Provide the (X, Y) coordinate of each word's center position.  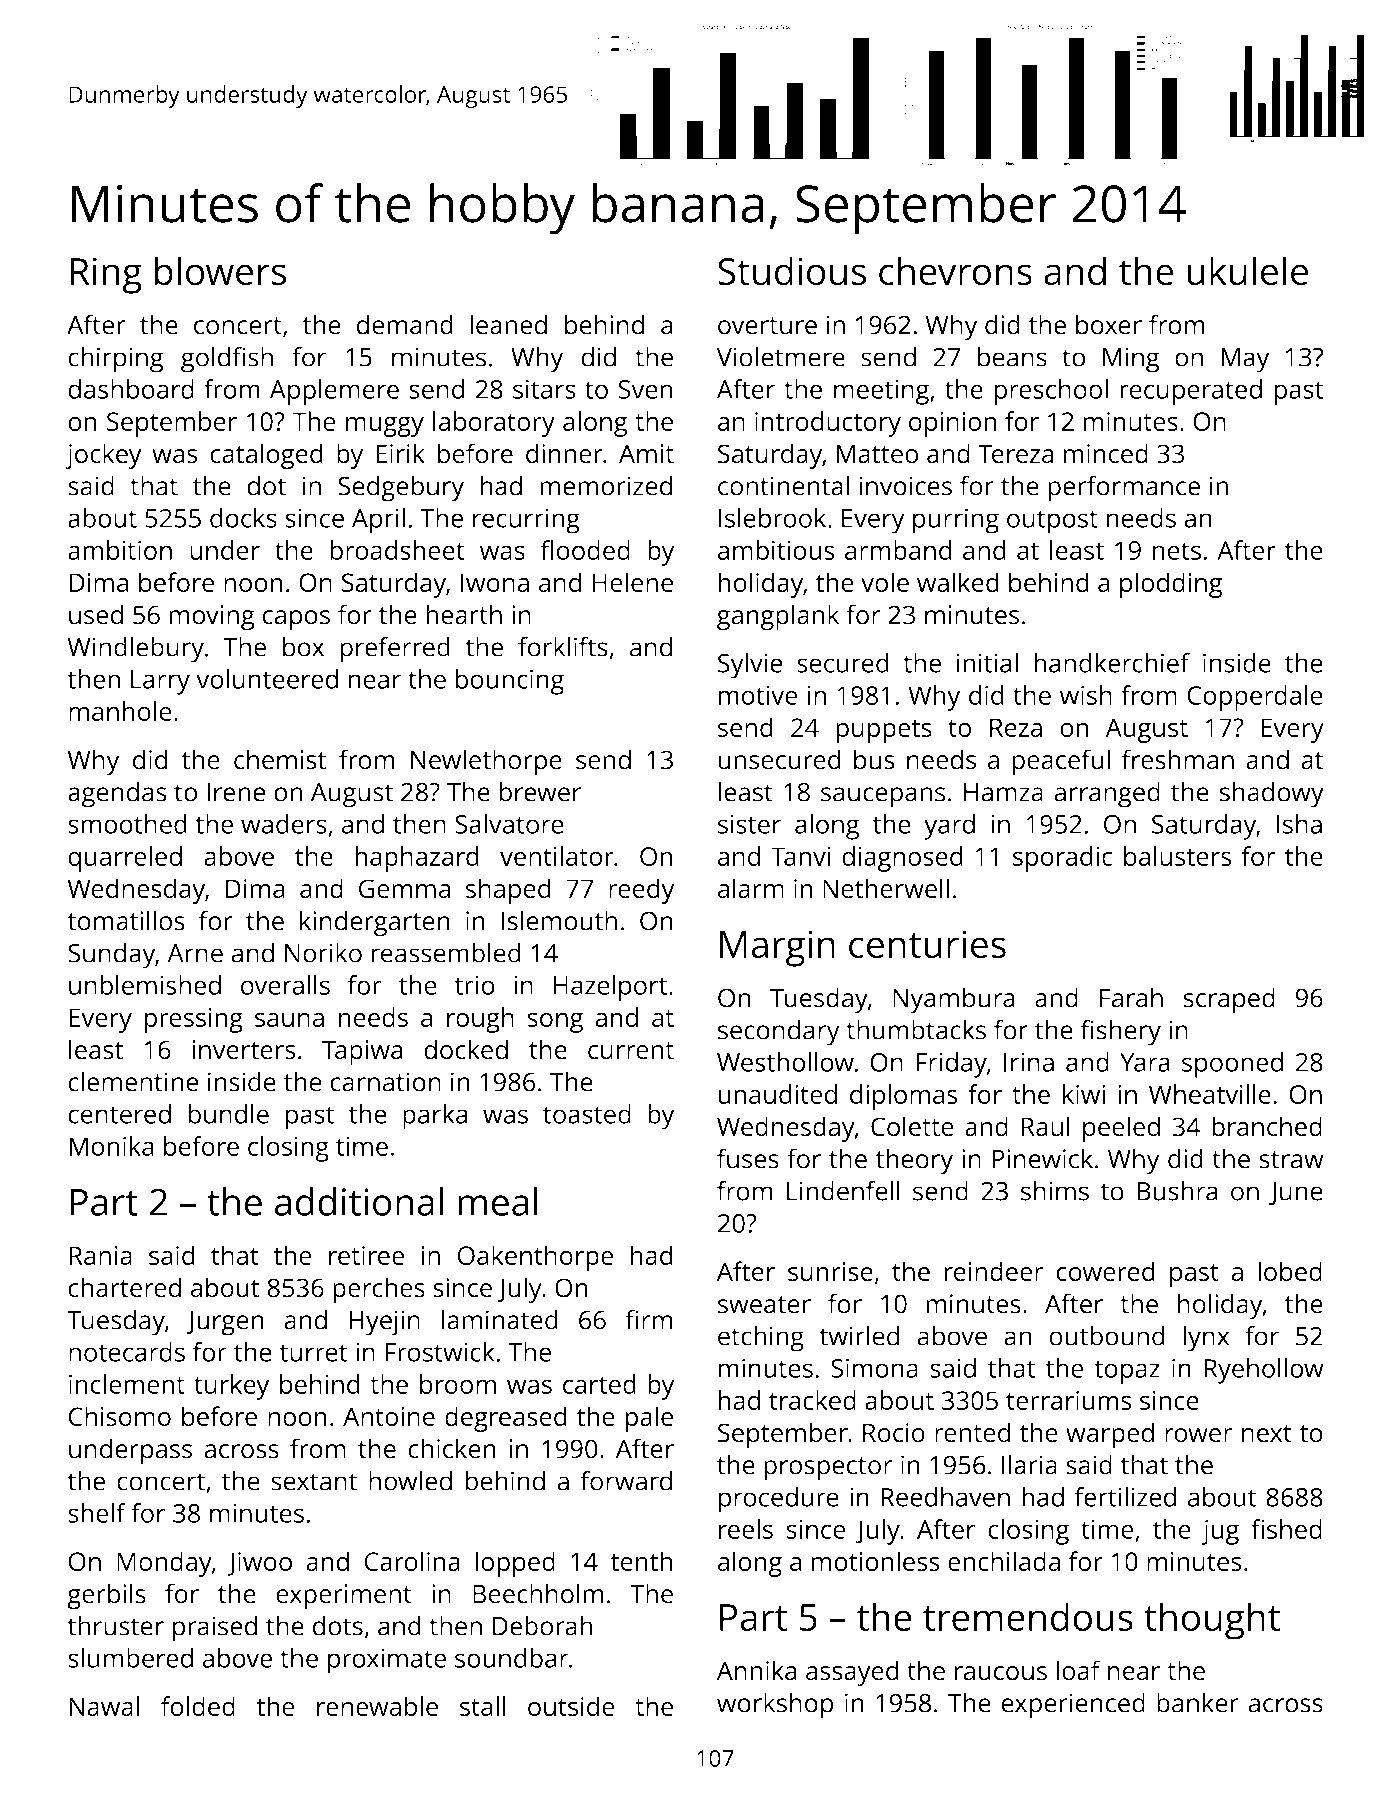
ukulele (1247, 271)
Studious (792, 271)
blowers (220, 271)
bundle (228, 1114)
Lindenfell (843, 1190)
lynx (1206, 1339)
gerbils (106, 1596)
